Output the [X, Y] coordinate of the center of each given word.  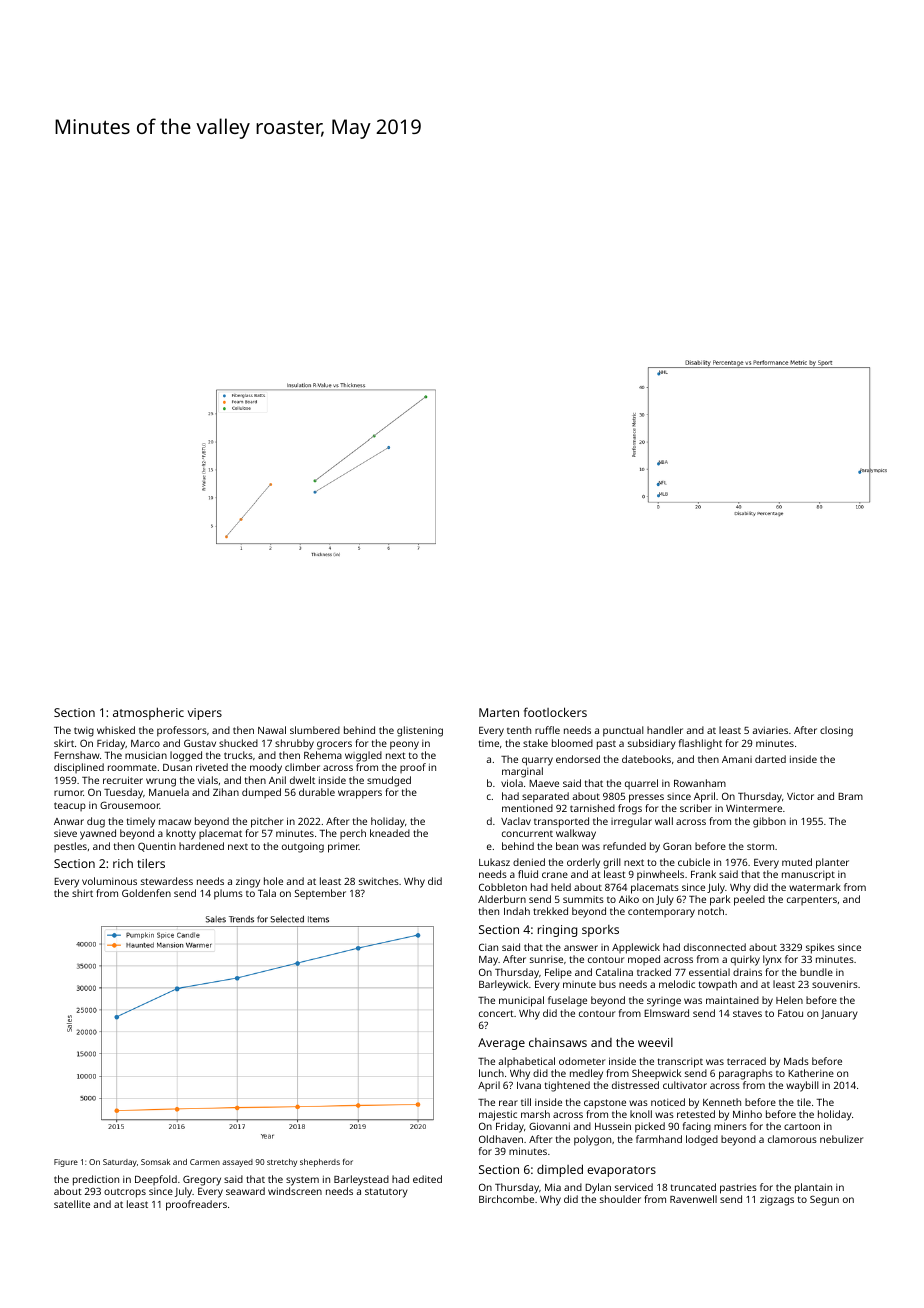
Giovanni [549, 1126]
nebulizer [841, 1139]
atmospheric [148, 713]
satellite [72, 1204]
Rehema [323, 755]
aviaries [770, 730]
